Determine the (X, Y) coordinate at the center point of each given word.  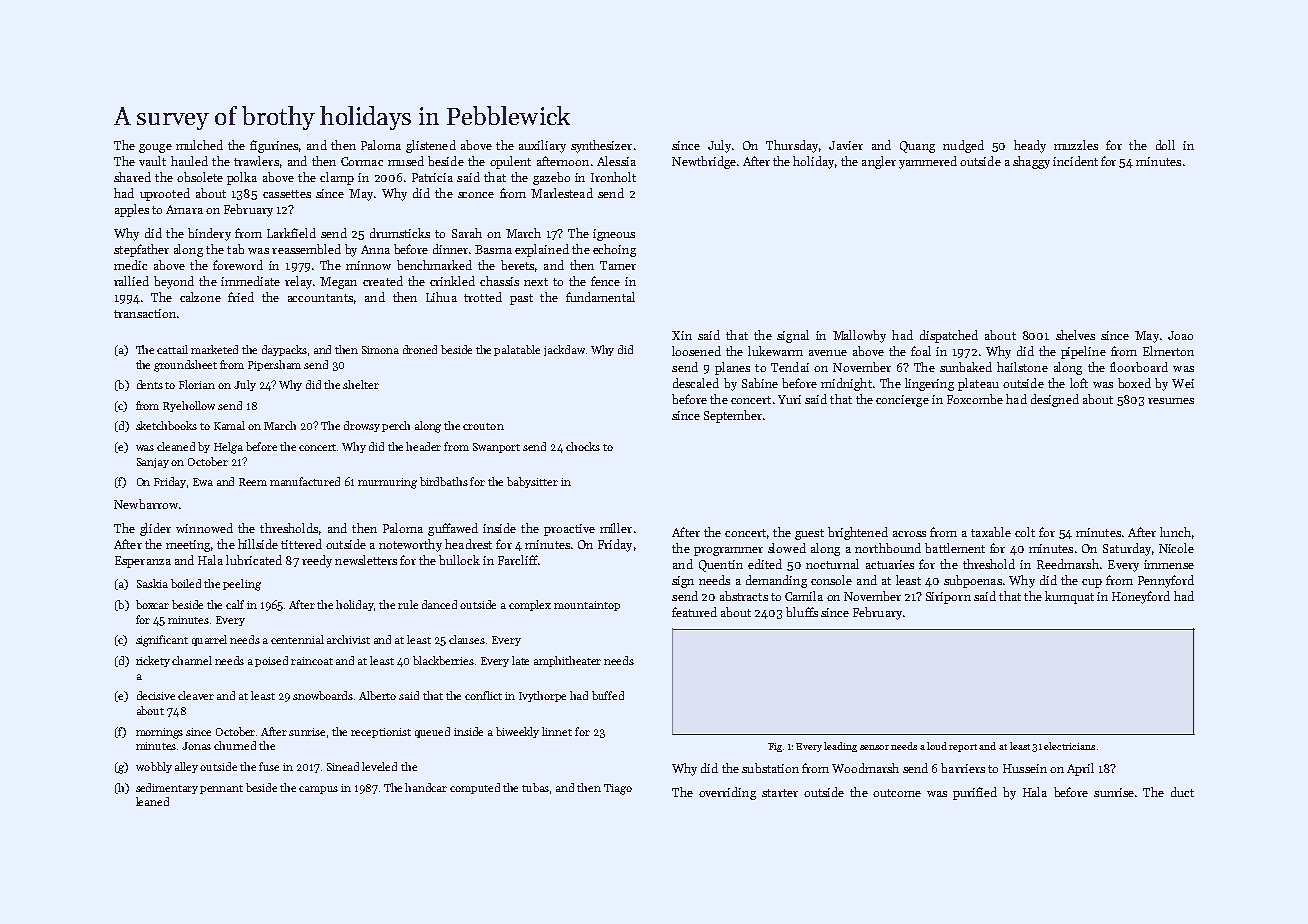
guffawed (453, 529)
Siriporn (948, 598)
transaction (145, 313)
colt (1025, 532)
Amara (184, 209)
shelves (1075, 335)
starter (780, 793)
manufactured (305, 481)
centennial (297, 639)
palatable (517, 350)
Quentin (721, 566)
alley (186, 767)
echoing (614, 250)
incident (1075, 161)
